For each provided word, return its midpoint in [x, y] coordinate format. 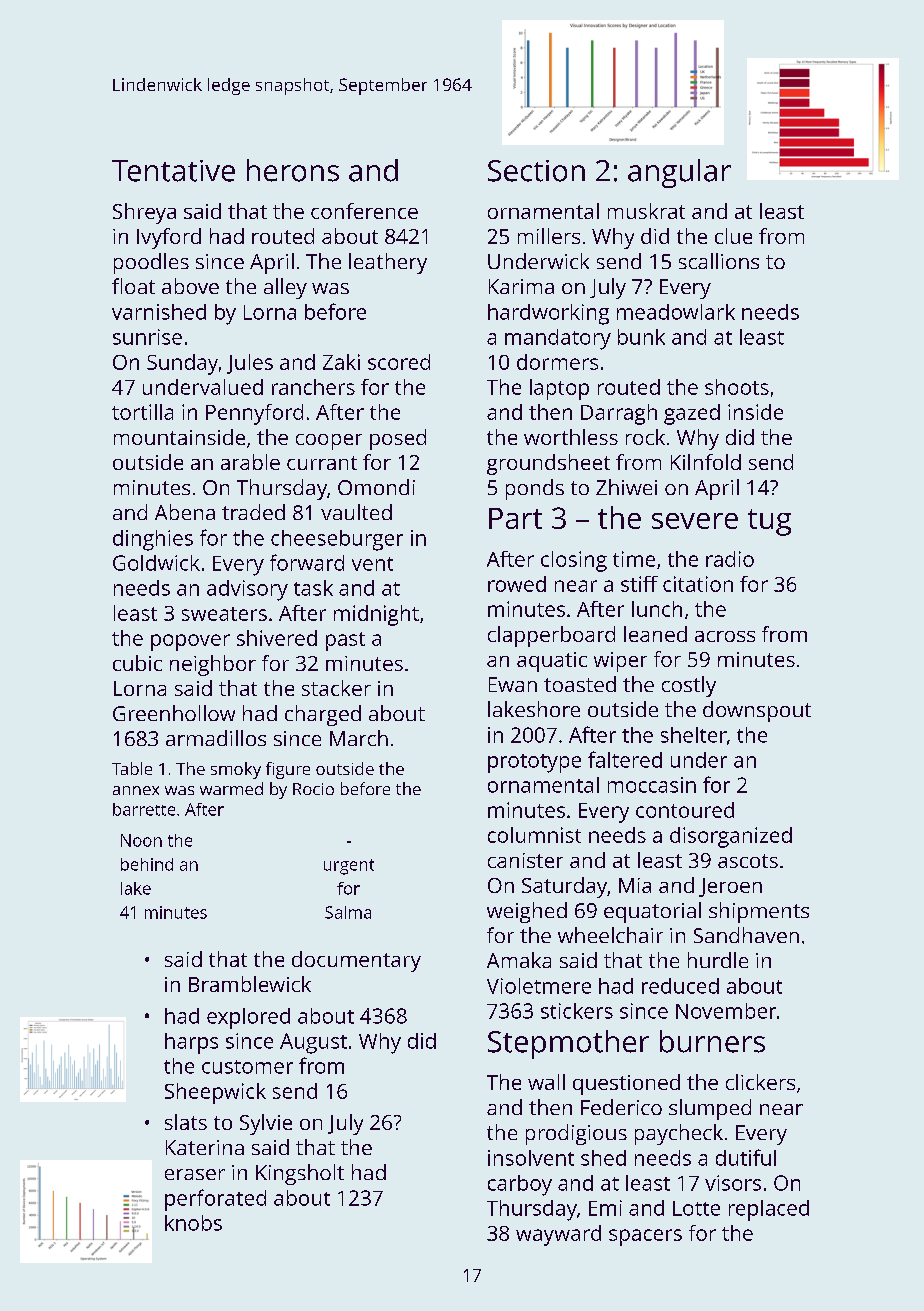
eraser [195, 1174]
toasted [580, 684]
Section [536, 171]
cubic [137, 663]
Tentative [173, 171]
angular [679, 173]
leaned [655, 634]
